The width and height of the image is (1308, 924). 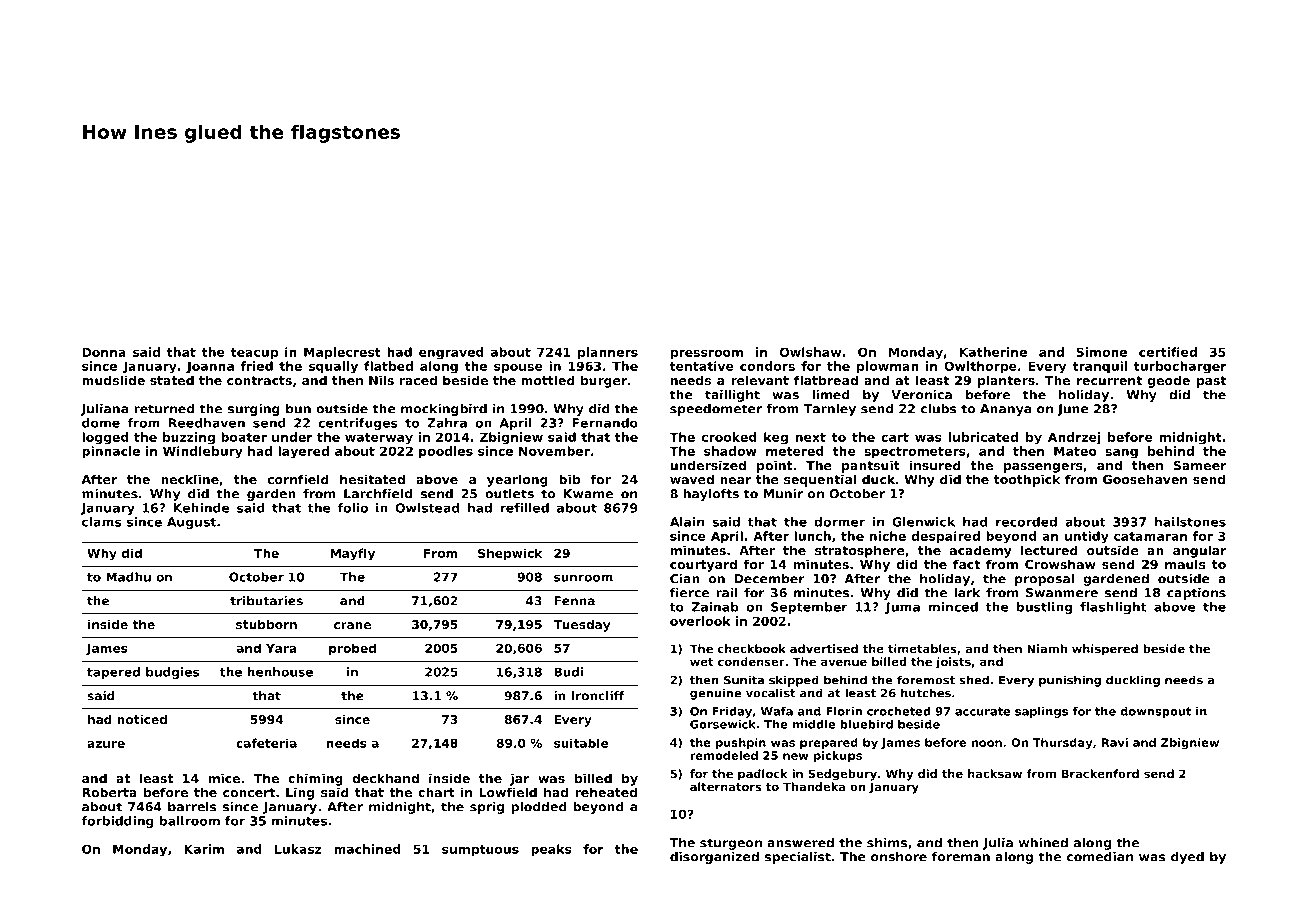 What do you see at coordinates (1043, 843) in the image?
I see `whined` at bounding box center [1043, 843].
